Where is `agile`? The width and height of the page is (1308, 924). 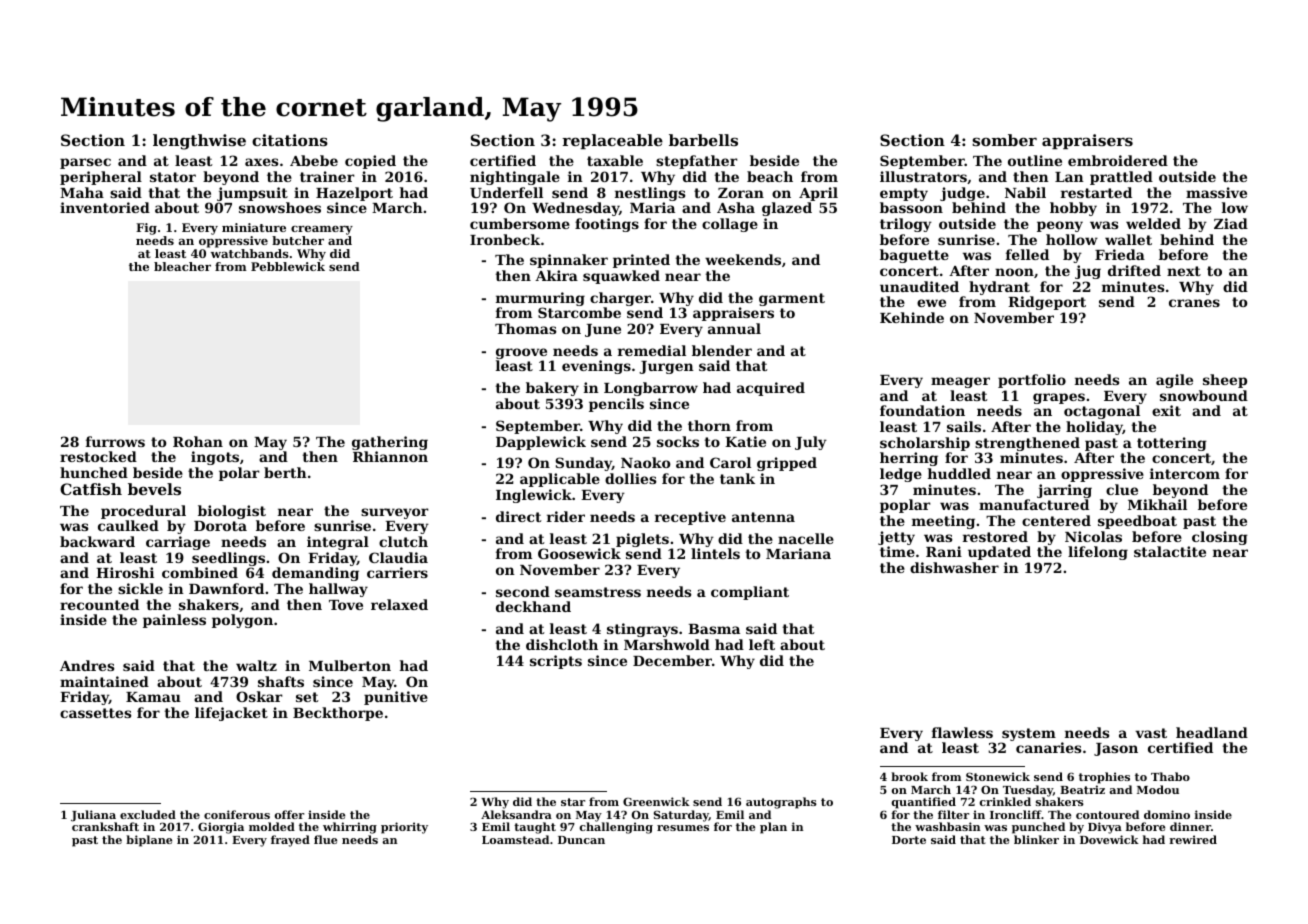 agile is located at coordinates (1174, 381).
